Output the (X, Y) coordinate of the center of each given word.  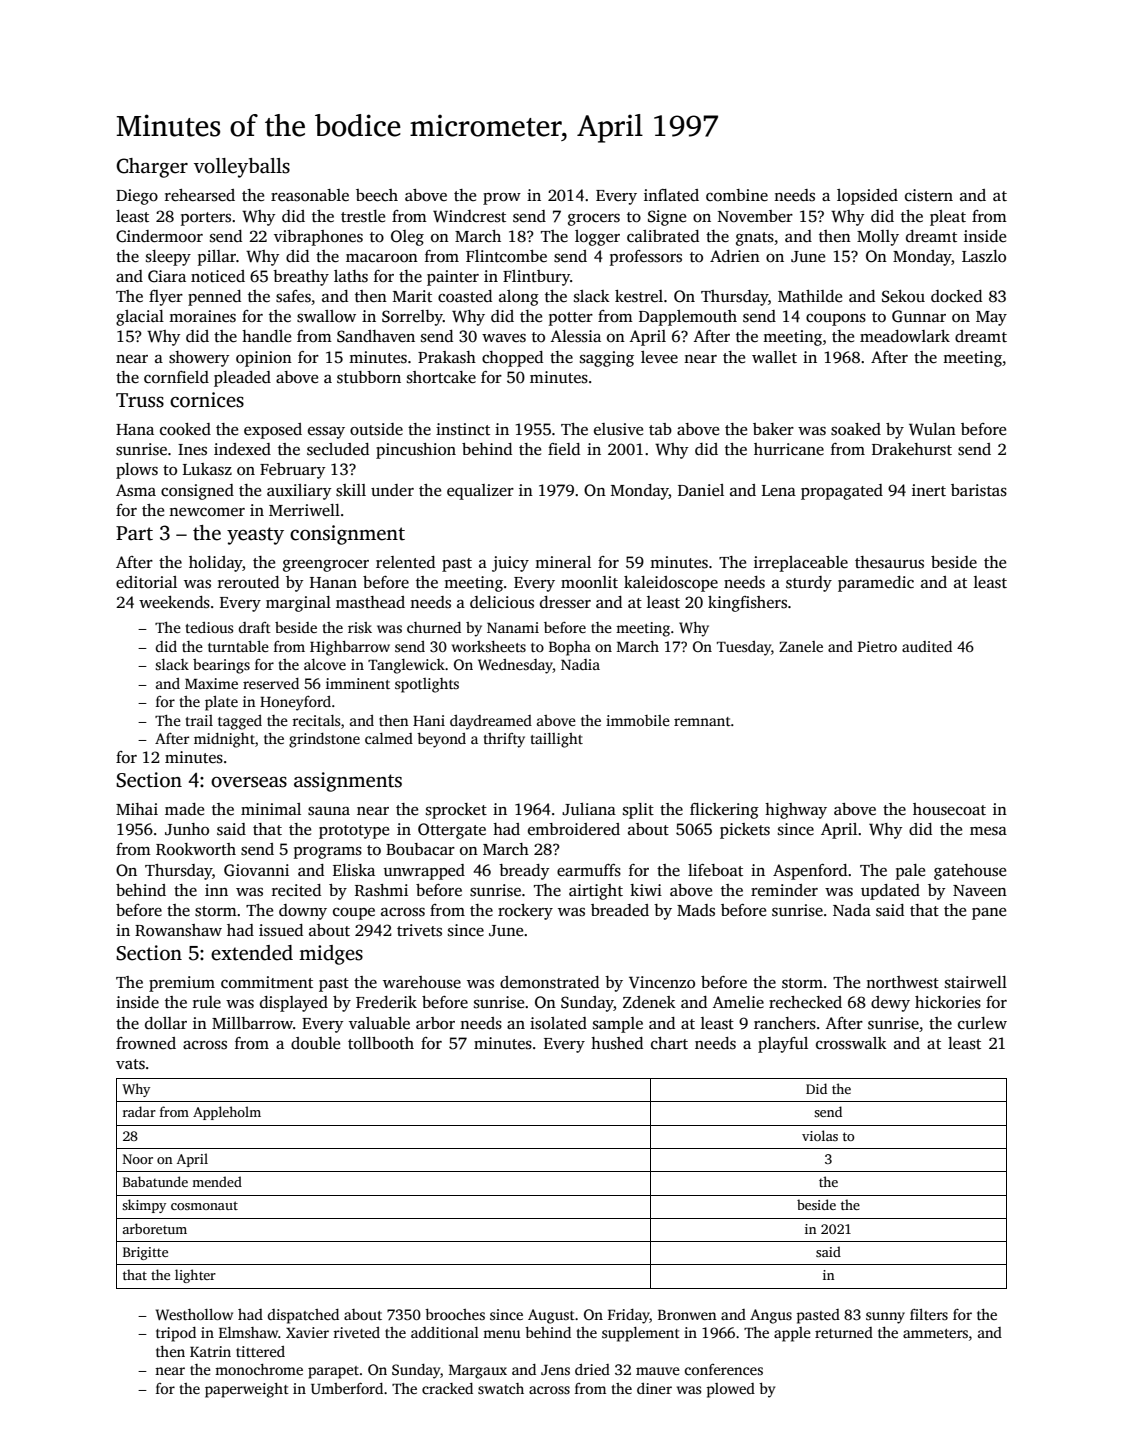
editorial (146, 582)
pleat (948, 218)
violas (820, 1135)
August (551, 1316)
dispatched (303, 1316)
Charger (152, 168)
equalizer (480, 492)
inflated (671, 195)
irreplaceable (801, 564)
